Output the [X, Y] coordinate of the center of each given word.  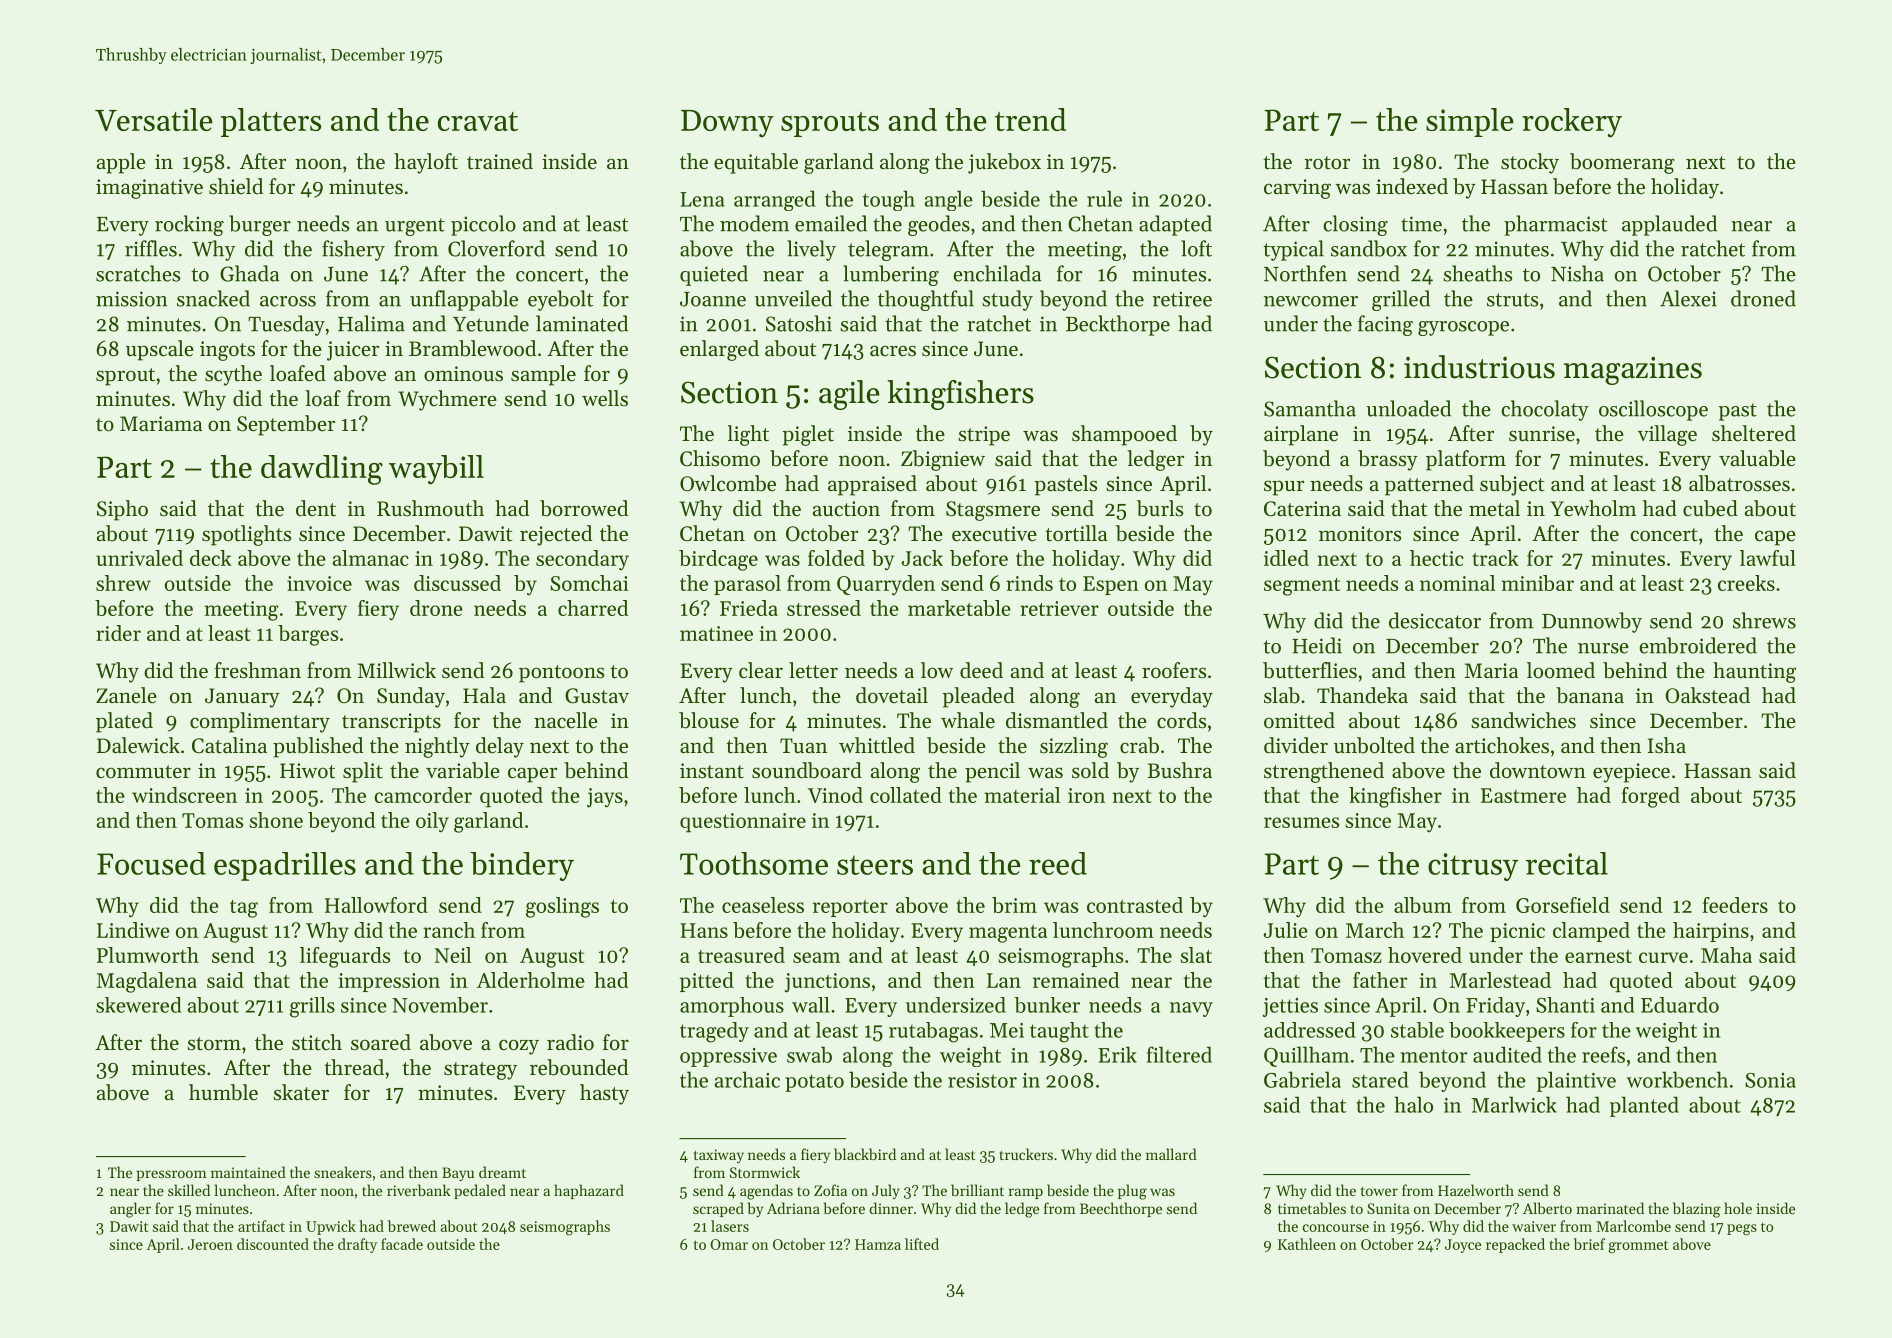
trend [1030, 119]
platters [271, 122]
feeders [1735, 905]
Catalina [229, 745]
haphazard [589, 1191]
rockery [1572, 123]
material [1022, 795]
